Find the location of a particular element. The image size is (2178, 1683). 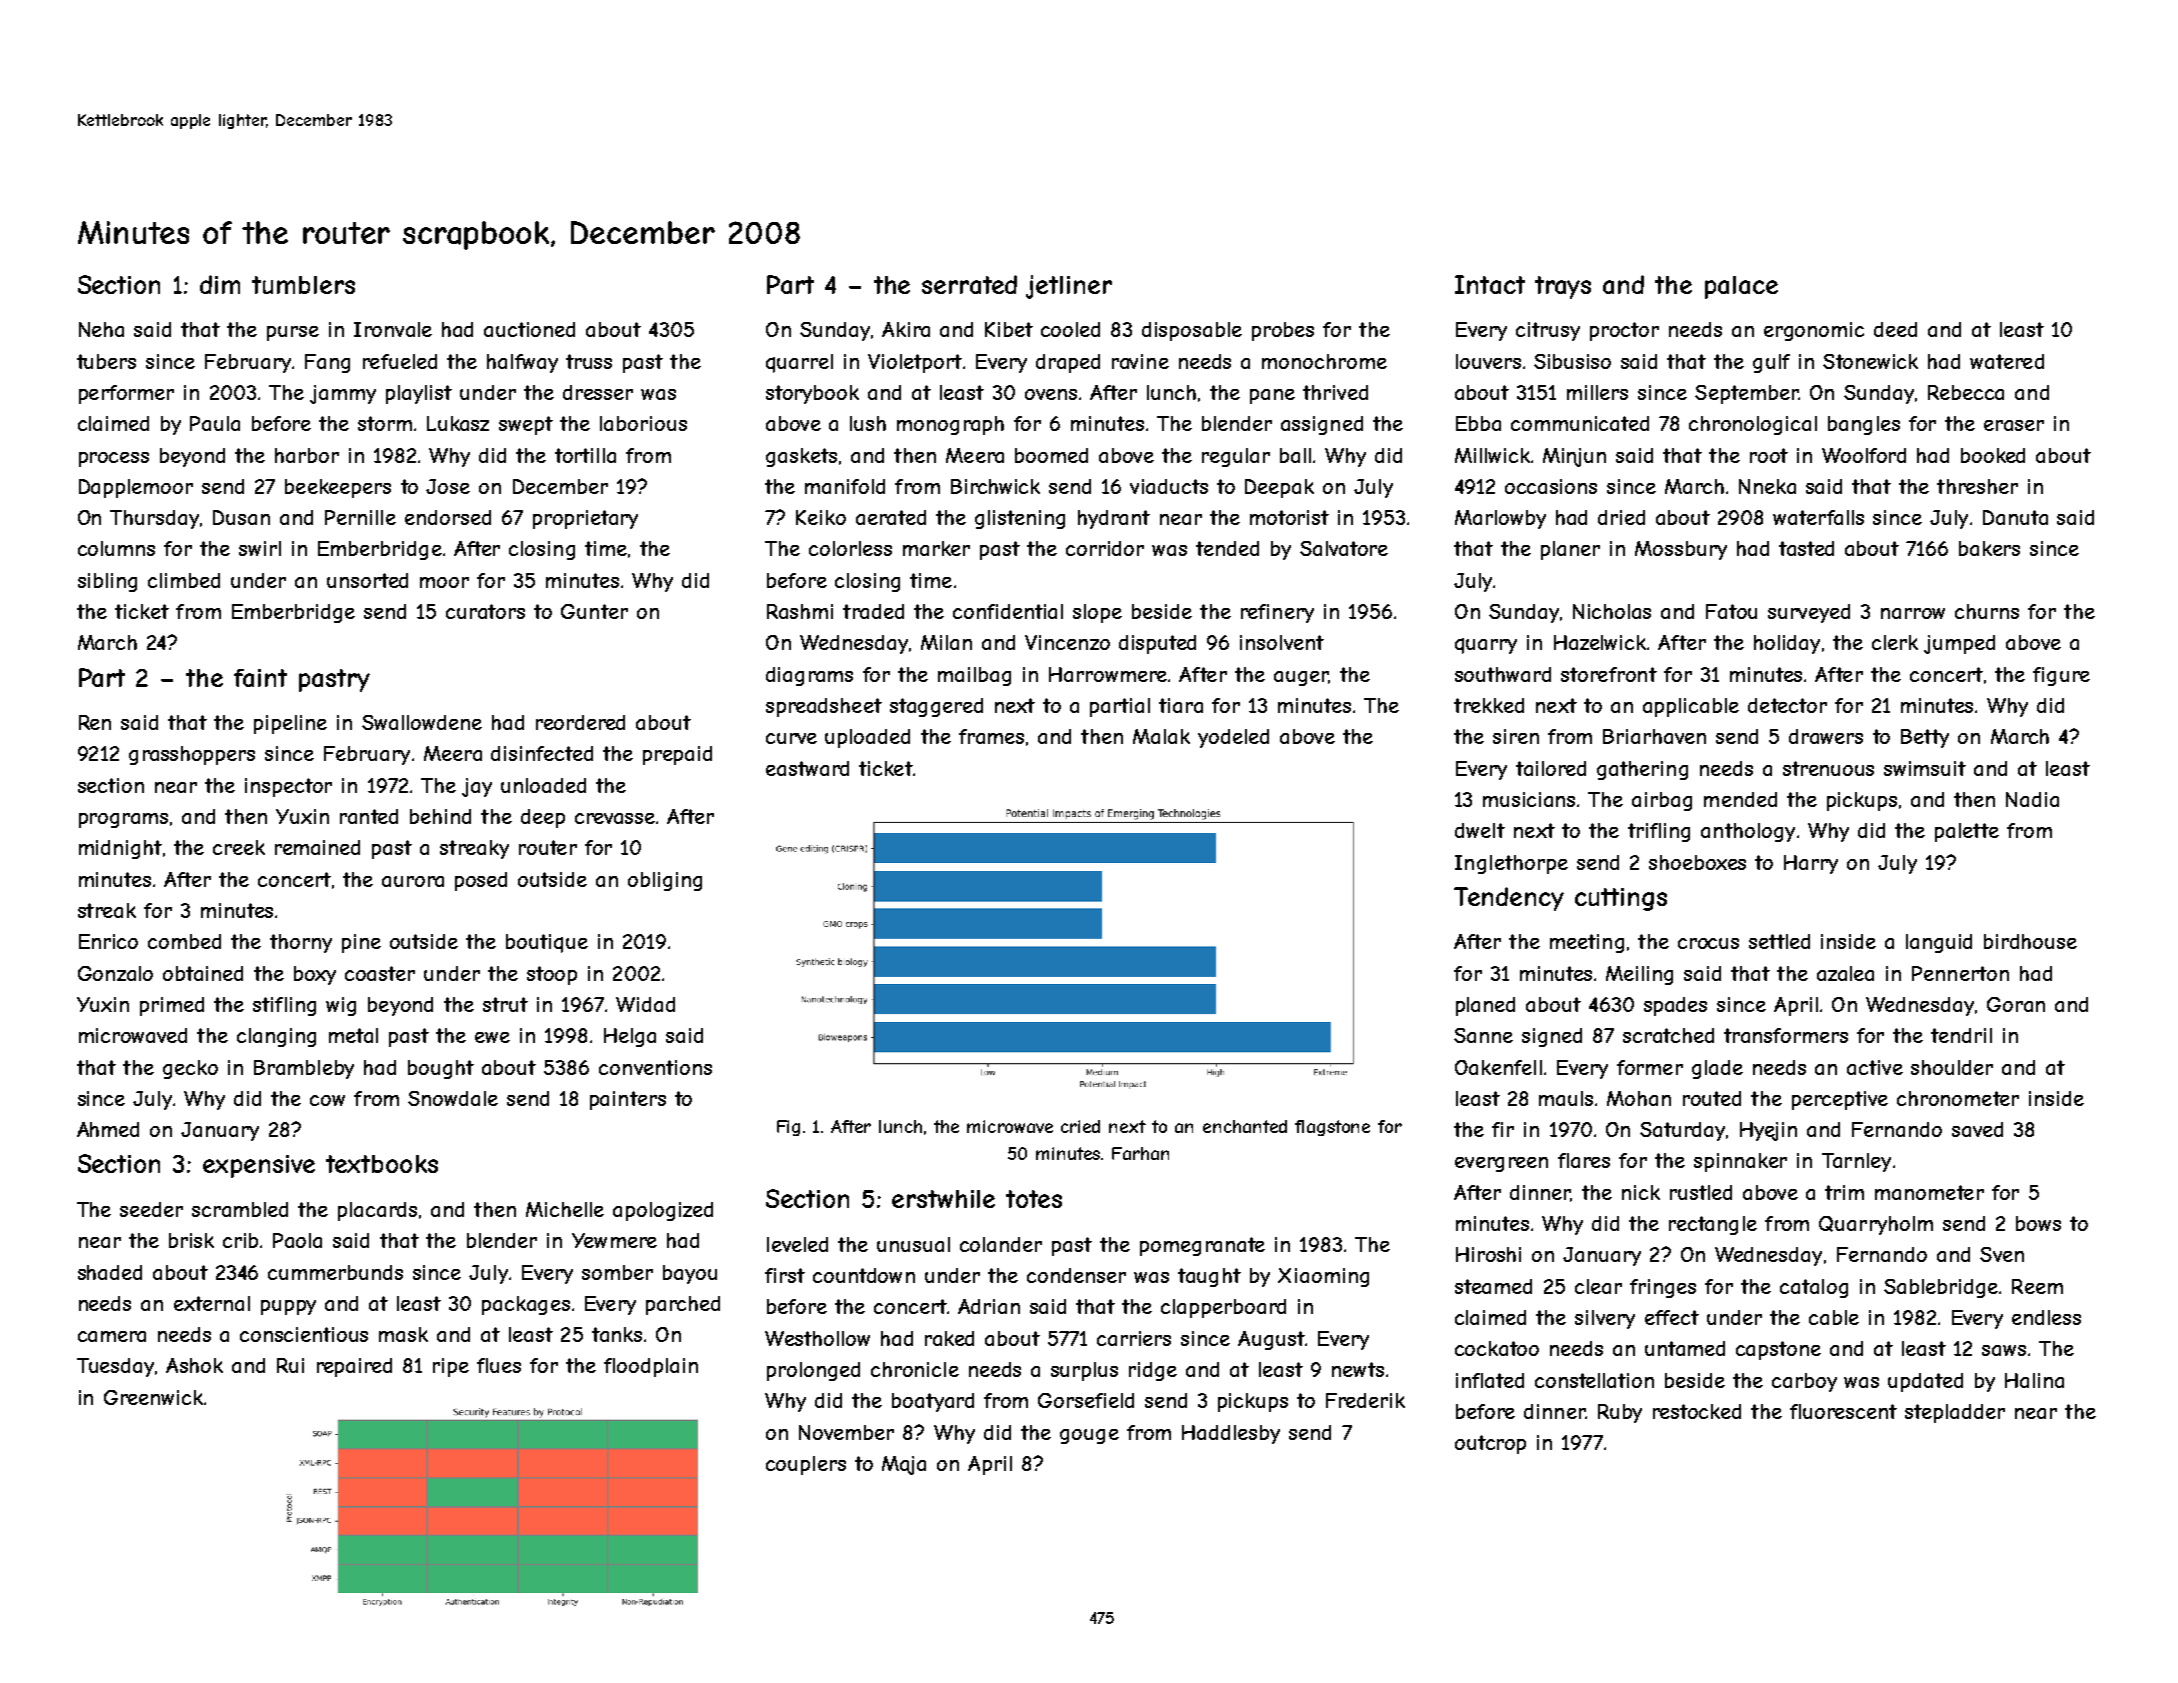

conscientious is located at coordinates (304, 1334).
